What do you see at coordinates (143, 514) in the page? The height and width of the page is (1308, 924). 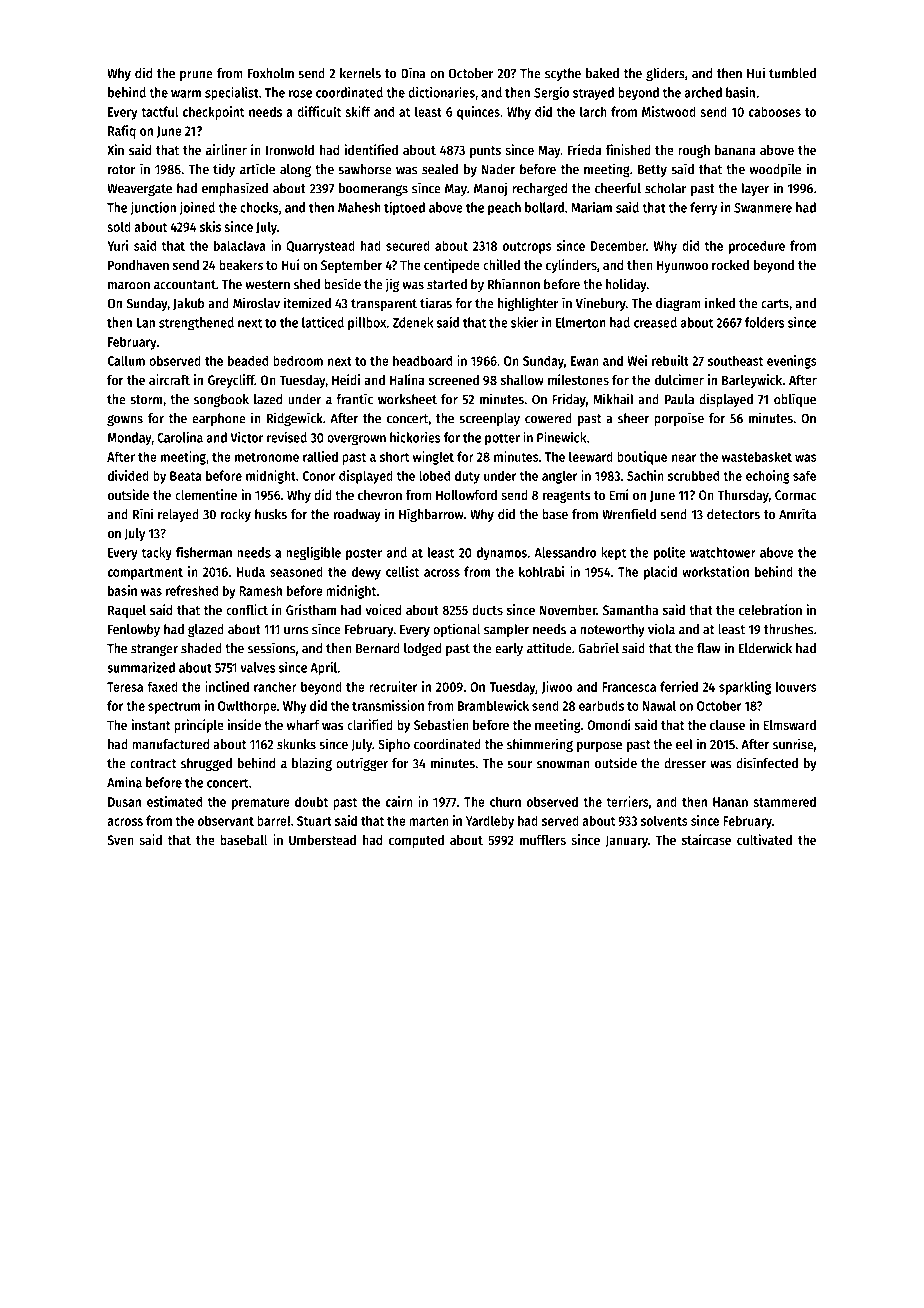 I see `Rini` at bounding box center [143, 514].
